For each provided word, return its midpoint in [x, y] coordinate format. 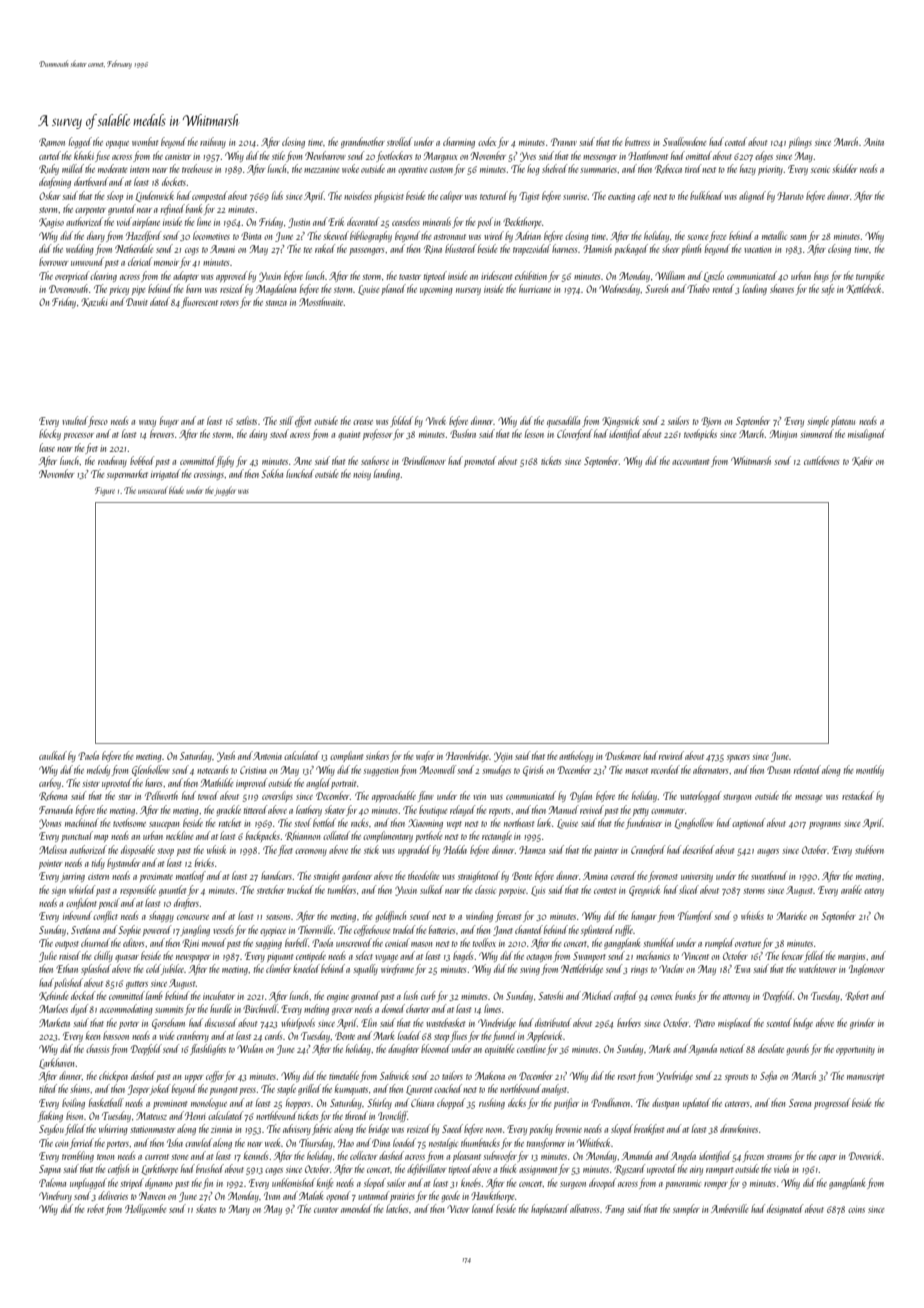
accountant [690, 462]
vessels [223, 929]
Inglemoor [867, 969]
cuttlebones [821, 460]
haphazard [550, 1209]
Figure [105, 491]
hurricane [535, 288]
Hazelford [143, 236]
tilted [48, 1088]
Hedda [455, 849]
